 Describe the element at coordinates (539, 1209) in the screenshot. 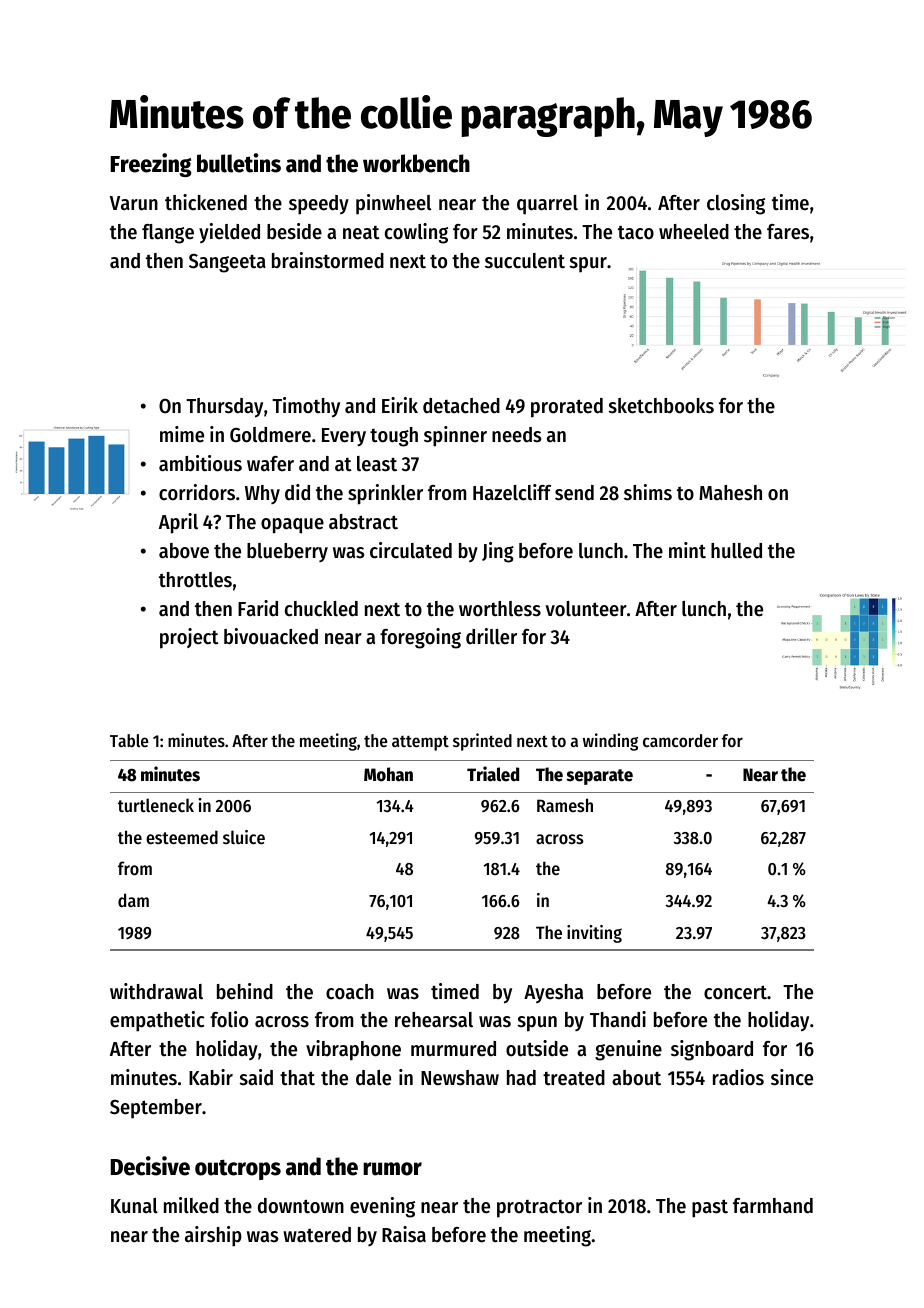

I see `protractor` at that location.
